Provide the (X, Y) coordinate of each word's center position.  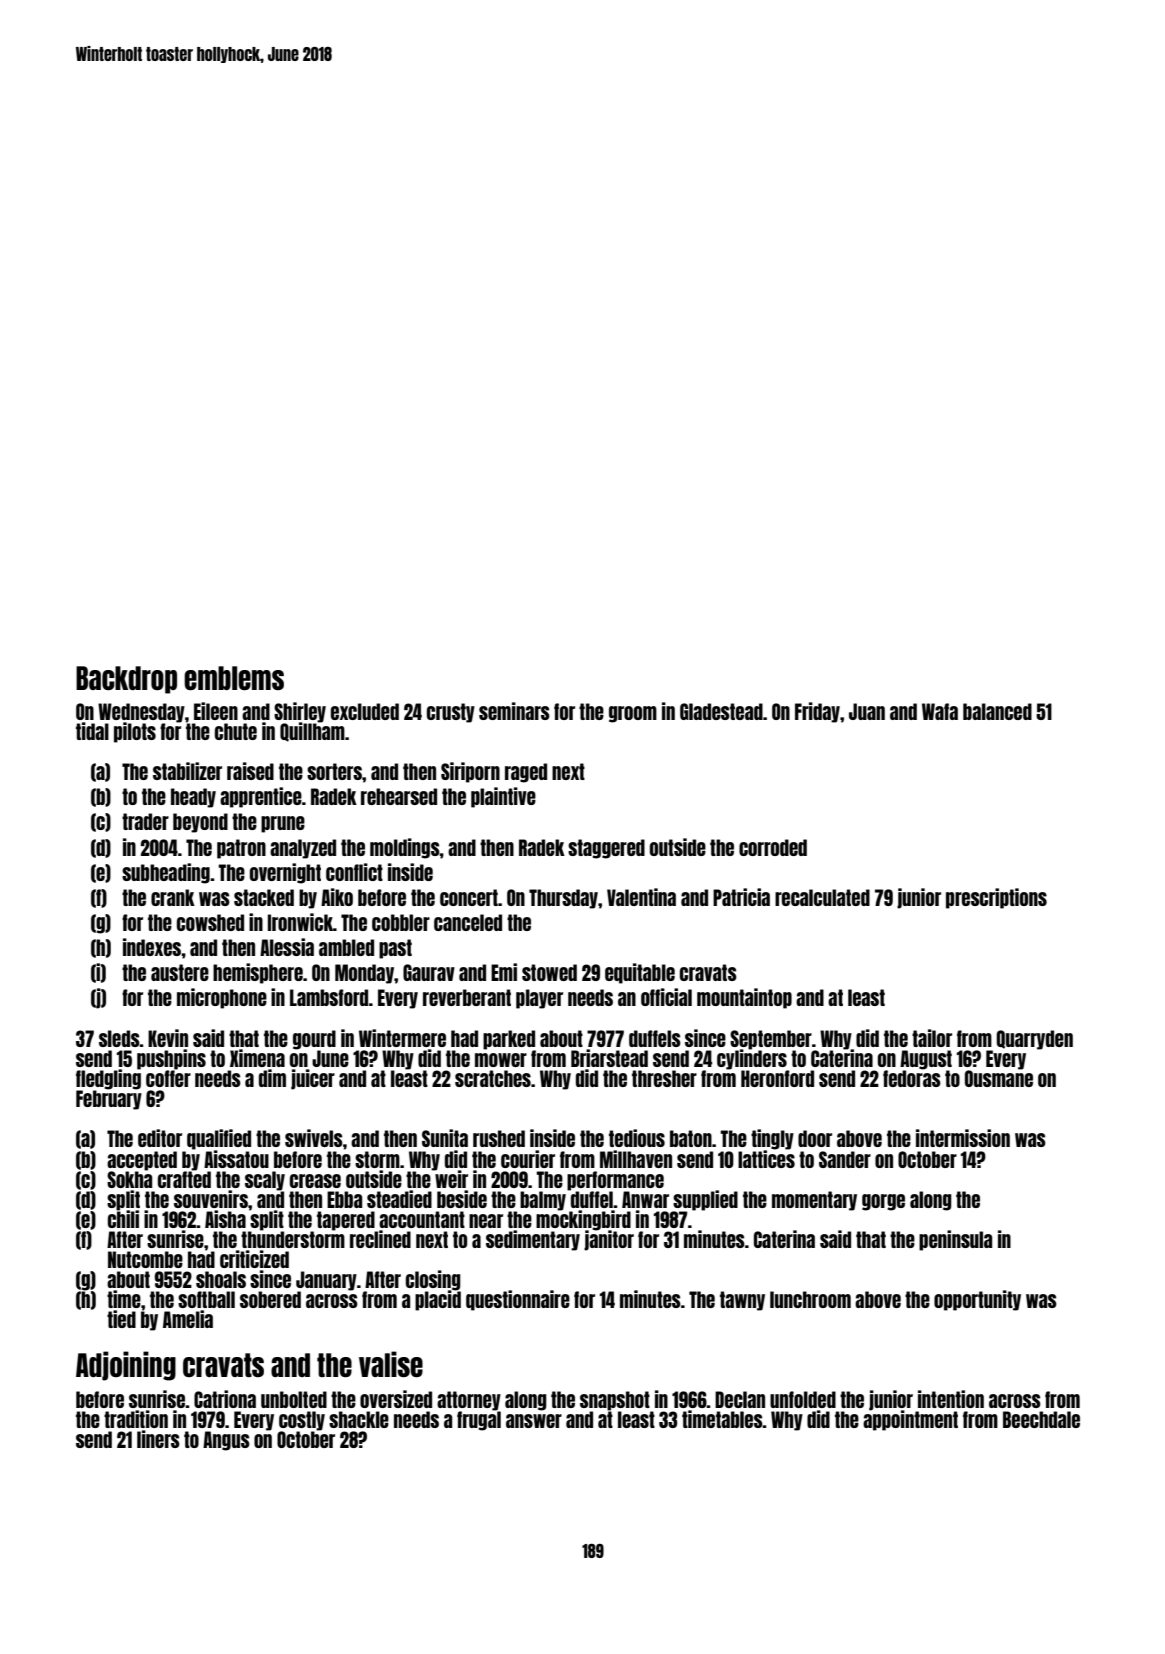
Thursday (563, 899)
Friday (817, 712)
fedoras (912, 1078)
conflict (354, 872)
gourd (314, 1040)
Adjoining (126, 1366)
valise (391, 1364)
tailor (932, 1038)
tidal (92, 731)
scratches (493, 1078)
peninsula (955, 1240)
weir (450, 1179)
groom (633, 714)
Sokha (129, 1179)
